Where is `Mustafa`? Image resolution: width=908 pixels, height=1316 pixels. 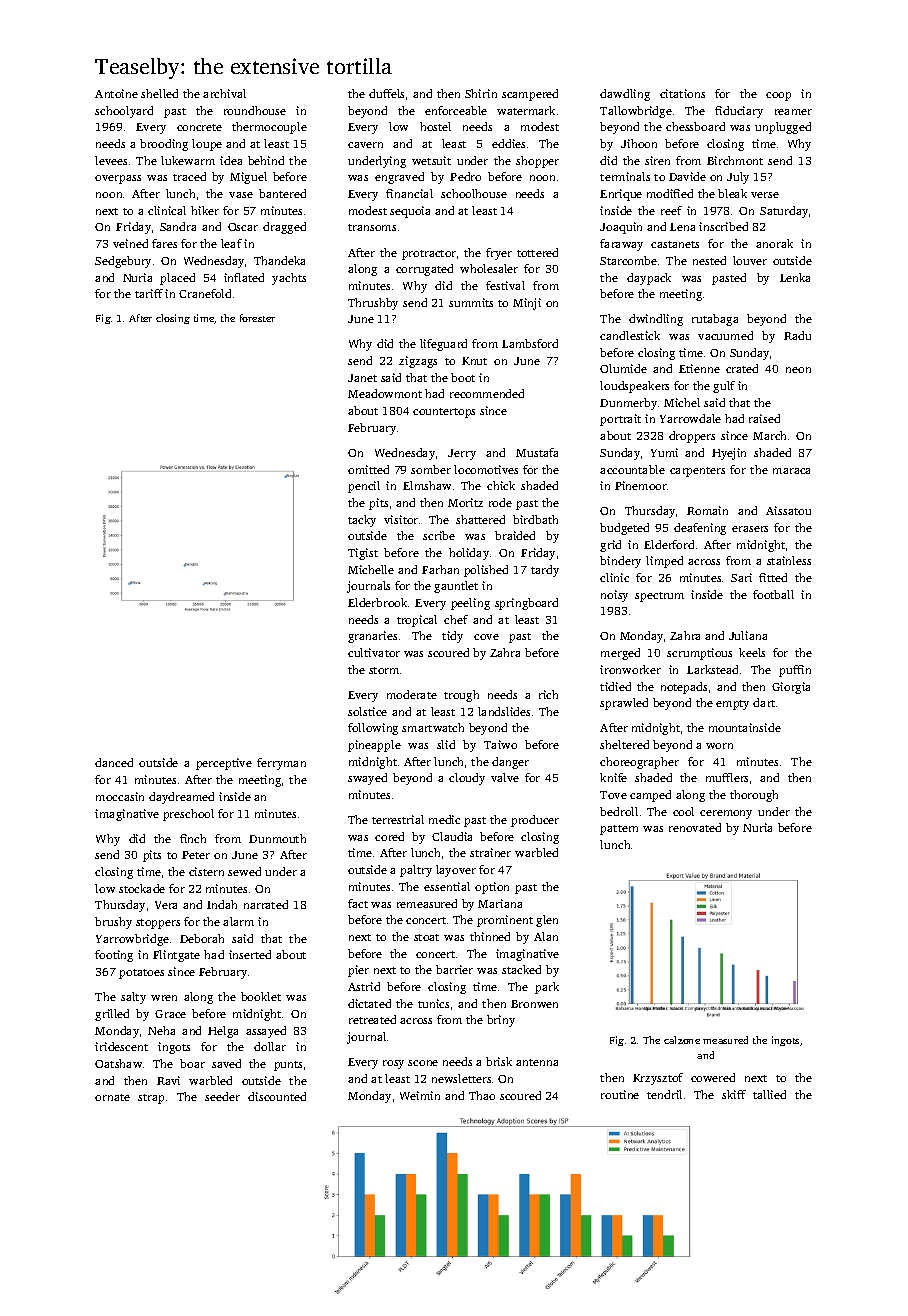 Mustafa is located at coordinates (537, 452).
